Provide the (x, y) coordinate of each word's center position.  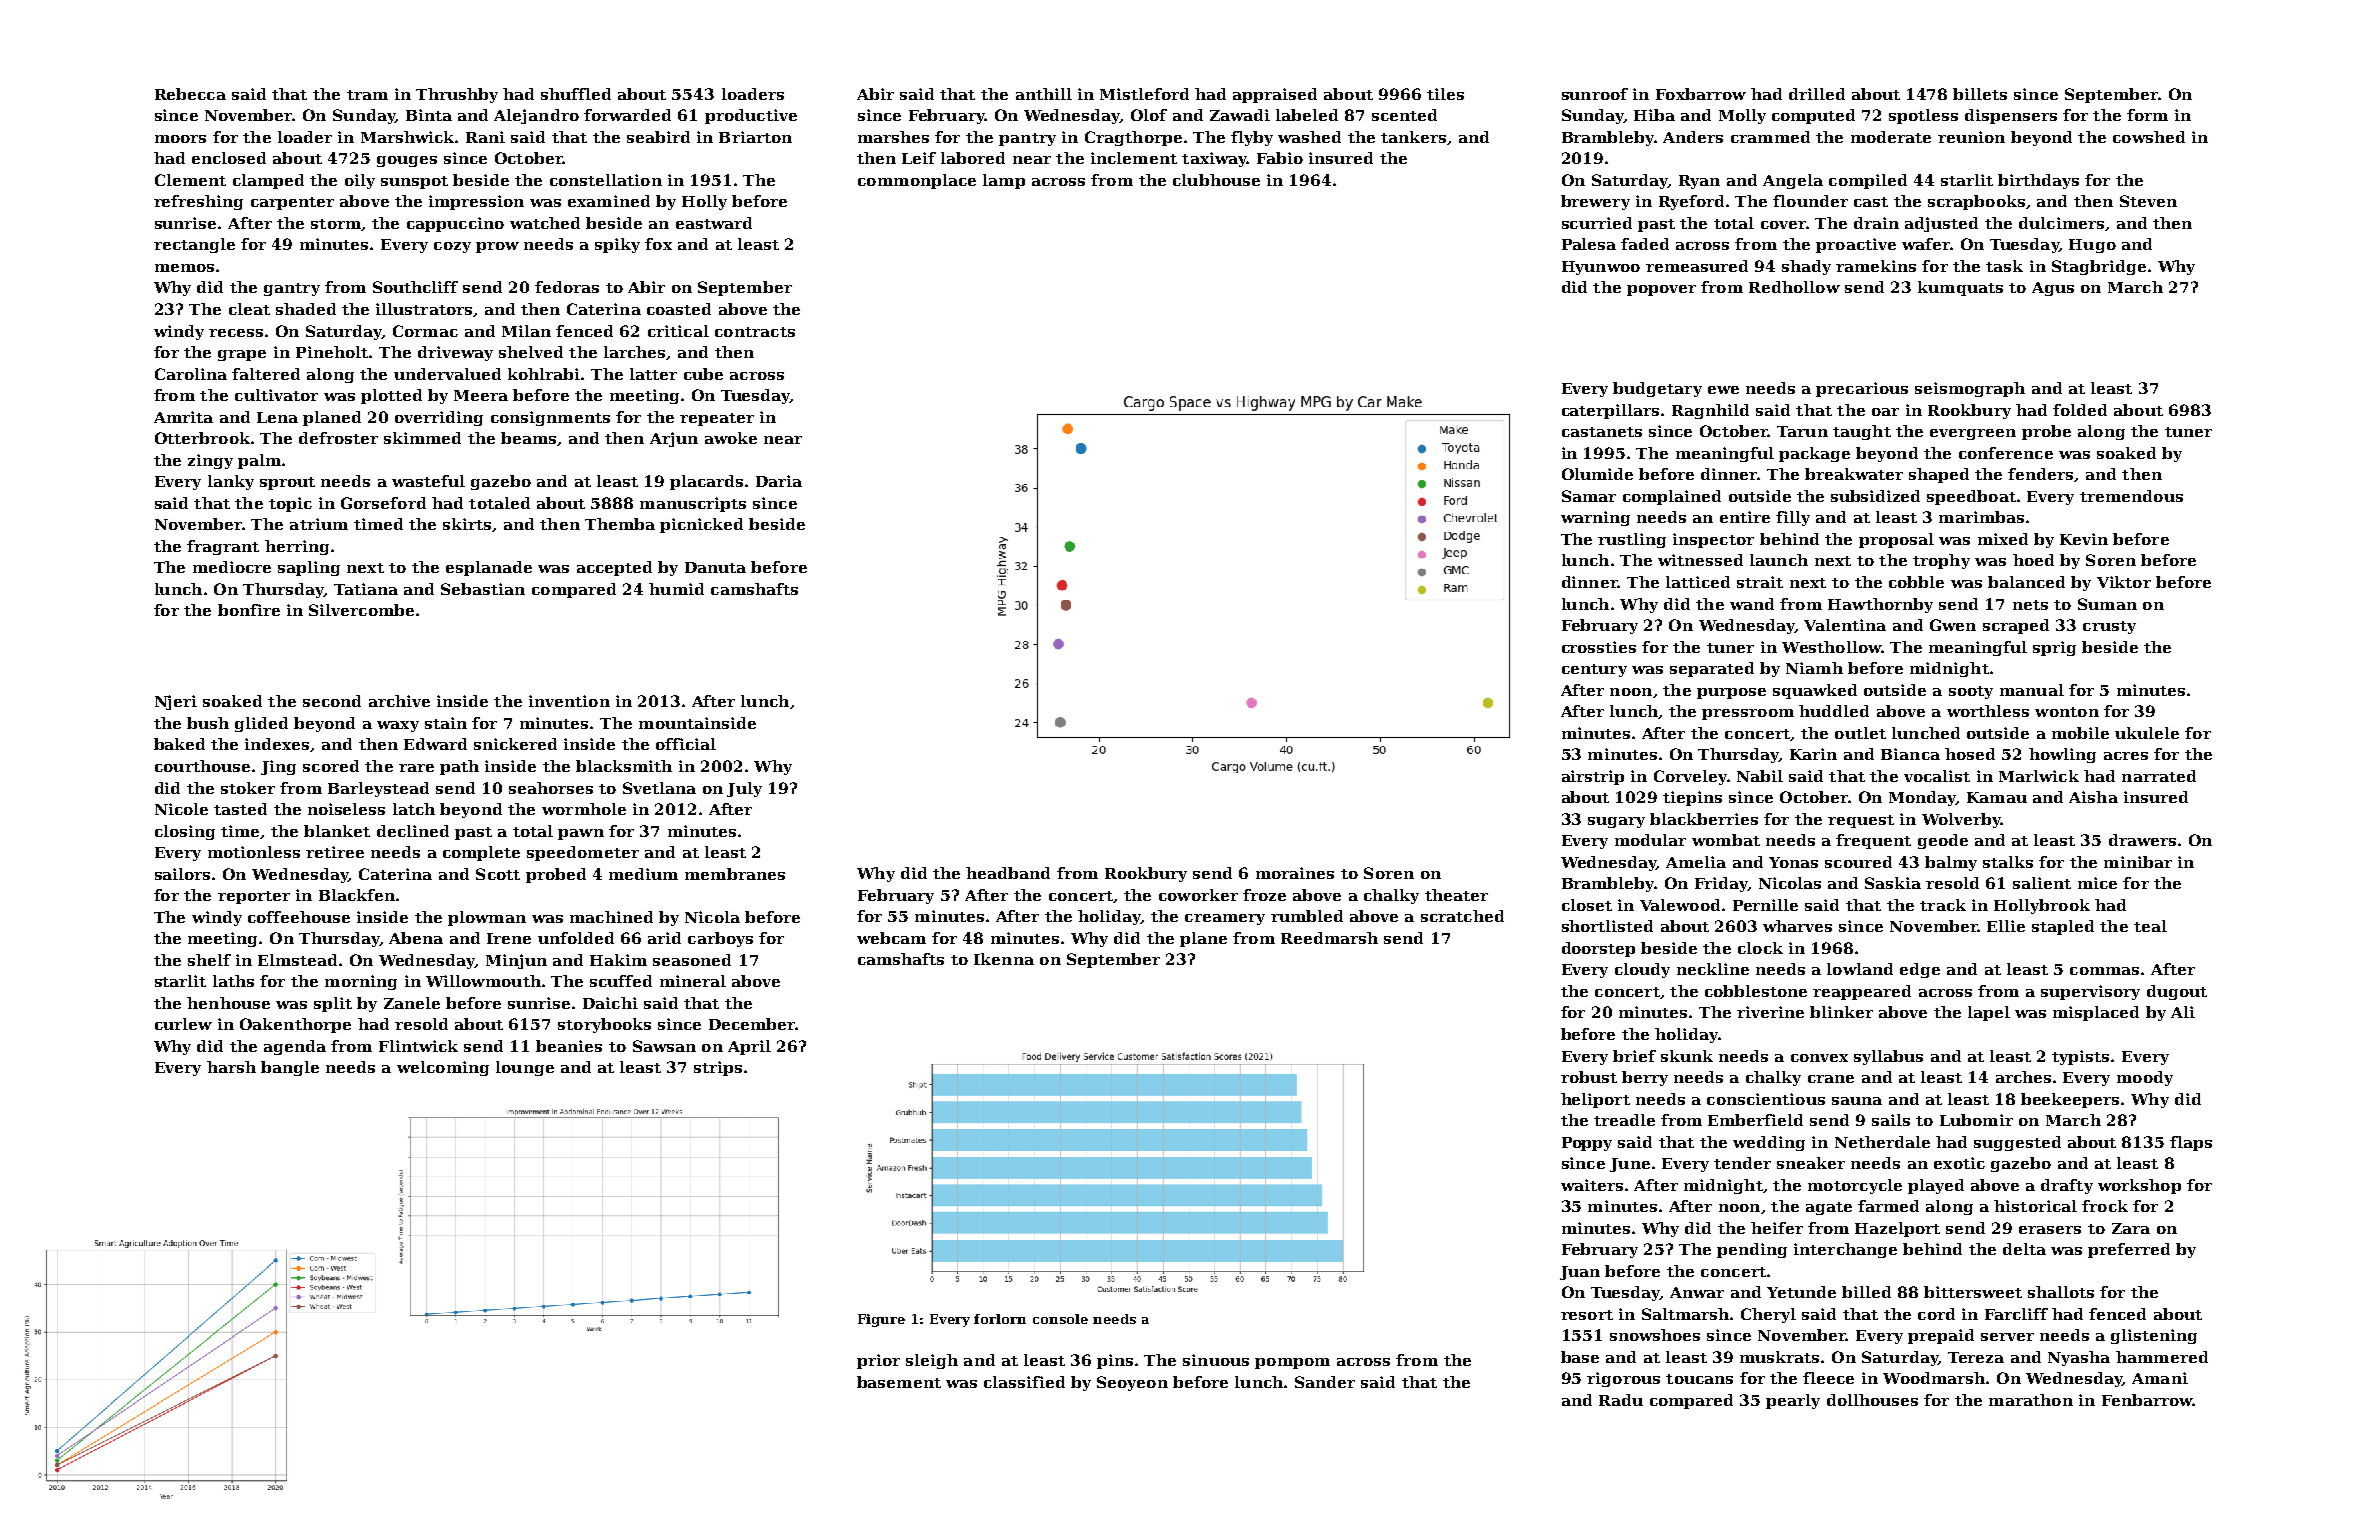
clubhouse (1216, 180)
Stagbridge (2099, 267)
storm (336, 224)
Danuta (715, 567)
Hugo (2092, 246)
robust (1589, 1077)
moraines (1295, 873)
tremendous (2131, 496)
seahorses (551, 788)
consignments (550, 418)
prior (878, 1361)
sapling (309, 568)
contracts (755, 332)
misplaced (2096, 1013)
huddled (1834, 711)
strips (718, 1068)
